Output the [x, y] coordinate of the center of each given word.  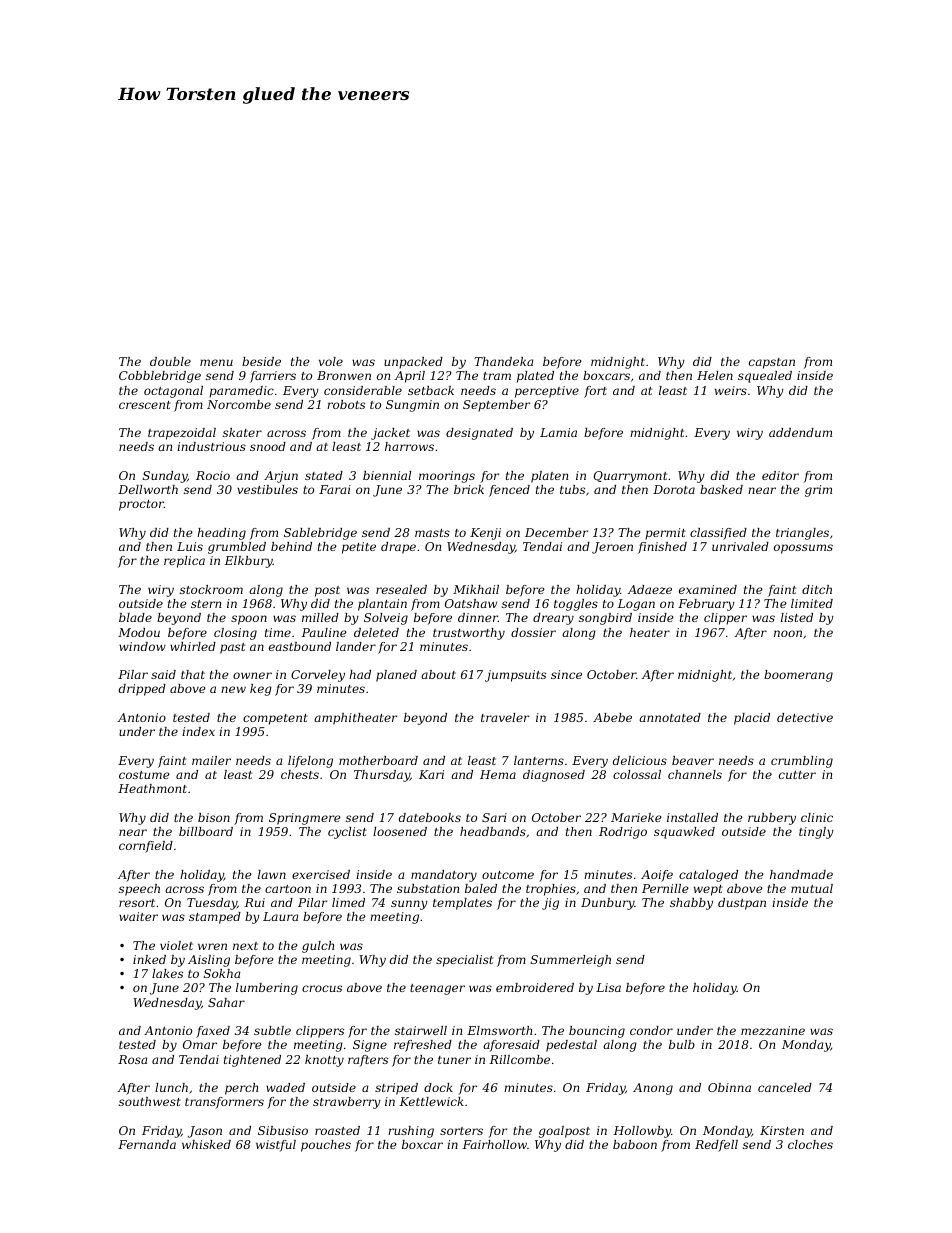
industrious [211, 446]
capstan [772, 363]
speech [139, 890]
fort [595, 392]
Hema [498, 774]
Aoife [657, 876]
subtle [272, 1030]
